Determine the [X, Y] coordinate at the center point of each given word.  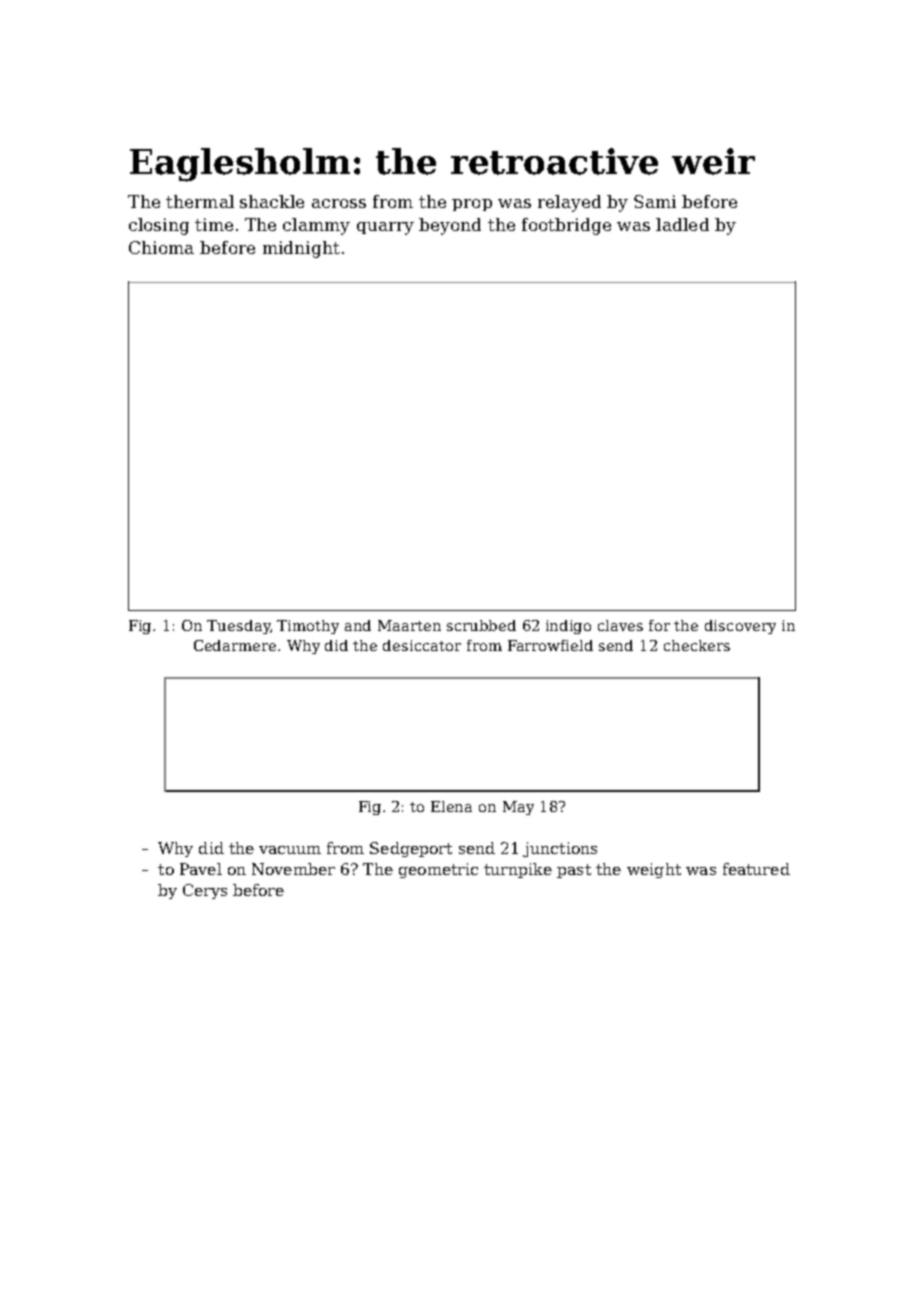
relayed [569, 203]
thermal [200, 201]
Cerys [205, 891]
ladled [682, 224]
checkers [697, 645]
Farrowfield [550, 645]
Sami [655, 201]
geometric [438, 870]
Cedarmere [235, 645]
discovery [740, 627]
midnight [301, 249]
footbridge [566, 226]
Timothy [308, 627]
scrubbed [481, 625]
